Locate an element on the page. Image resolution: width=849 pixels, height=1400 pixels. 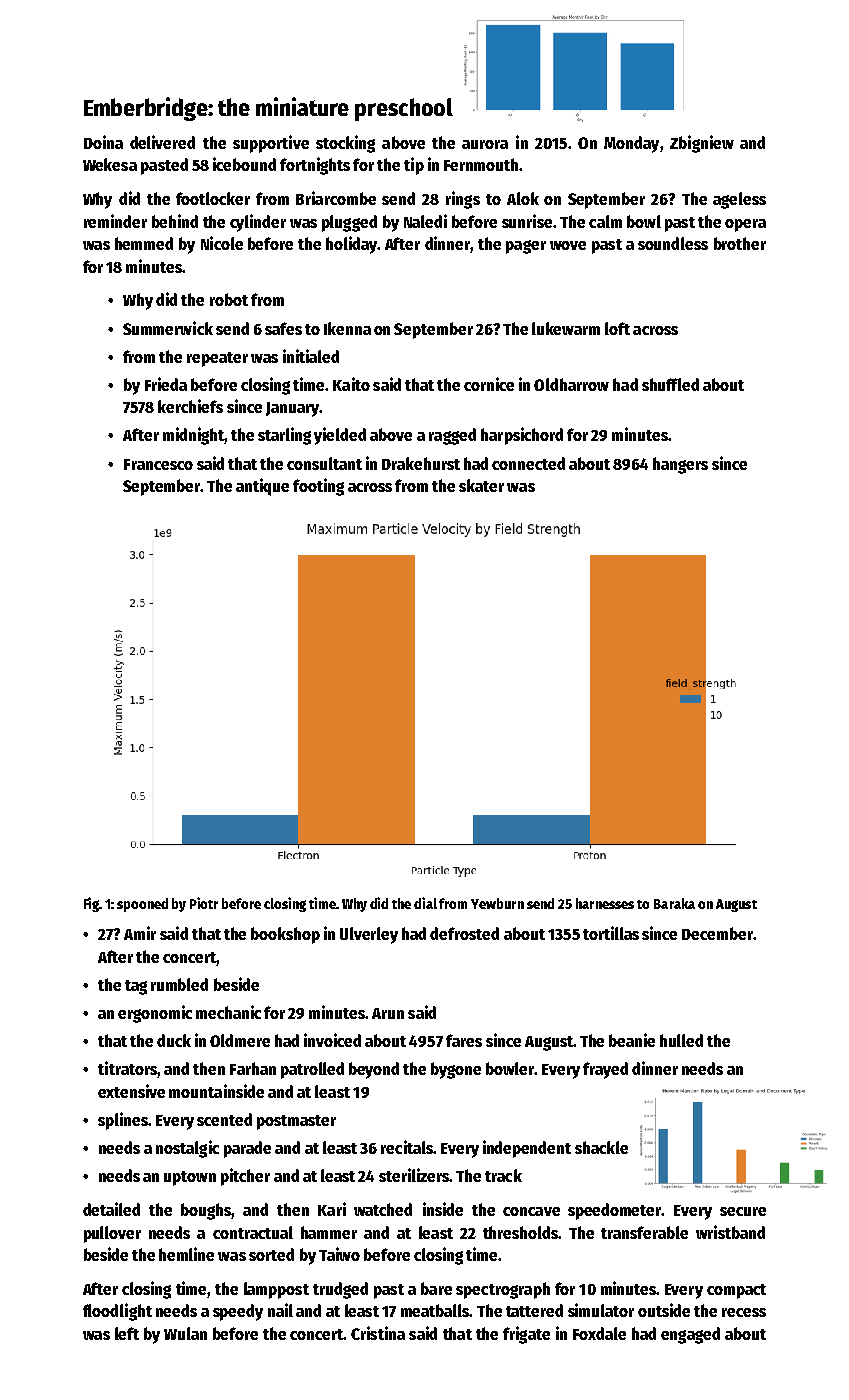
cornice is located at coordinates (489, 384).
